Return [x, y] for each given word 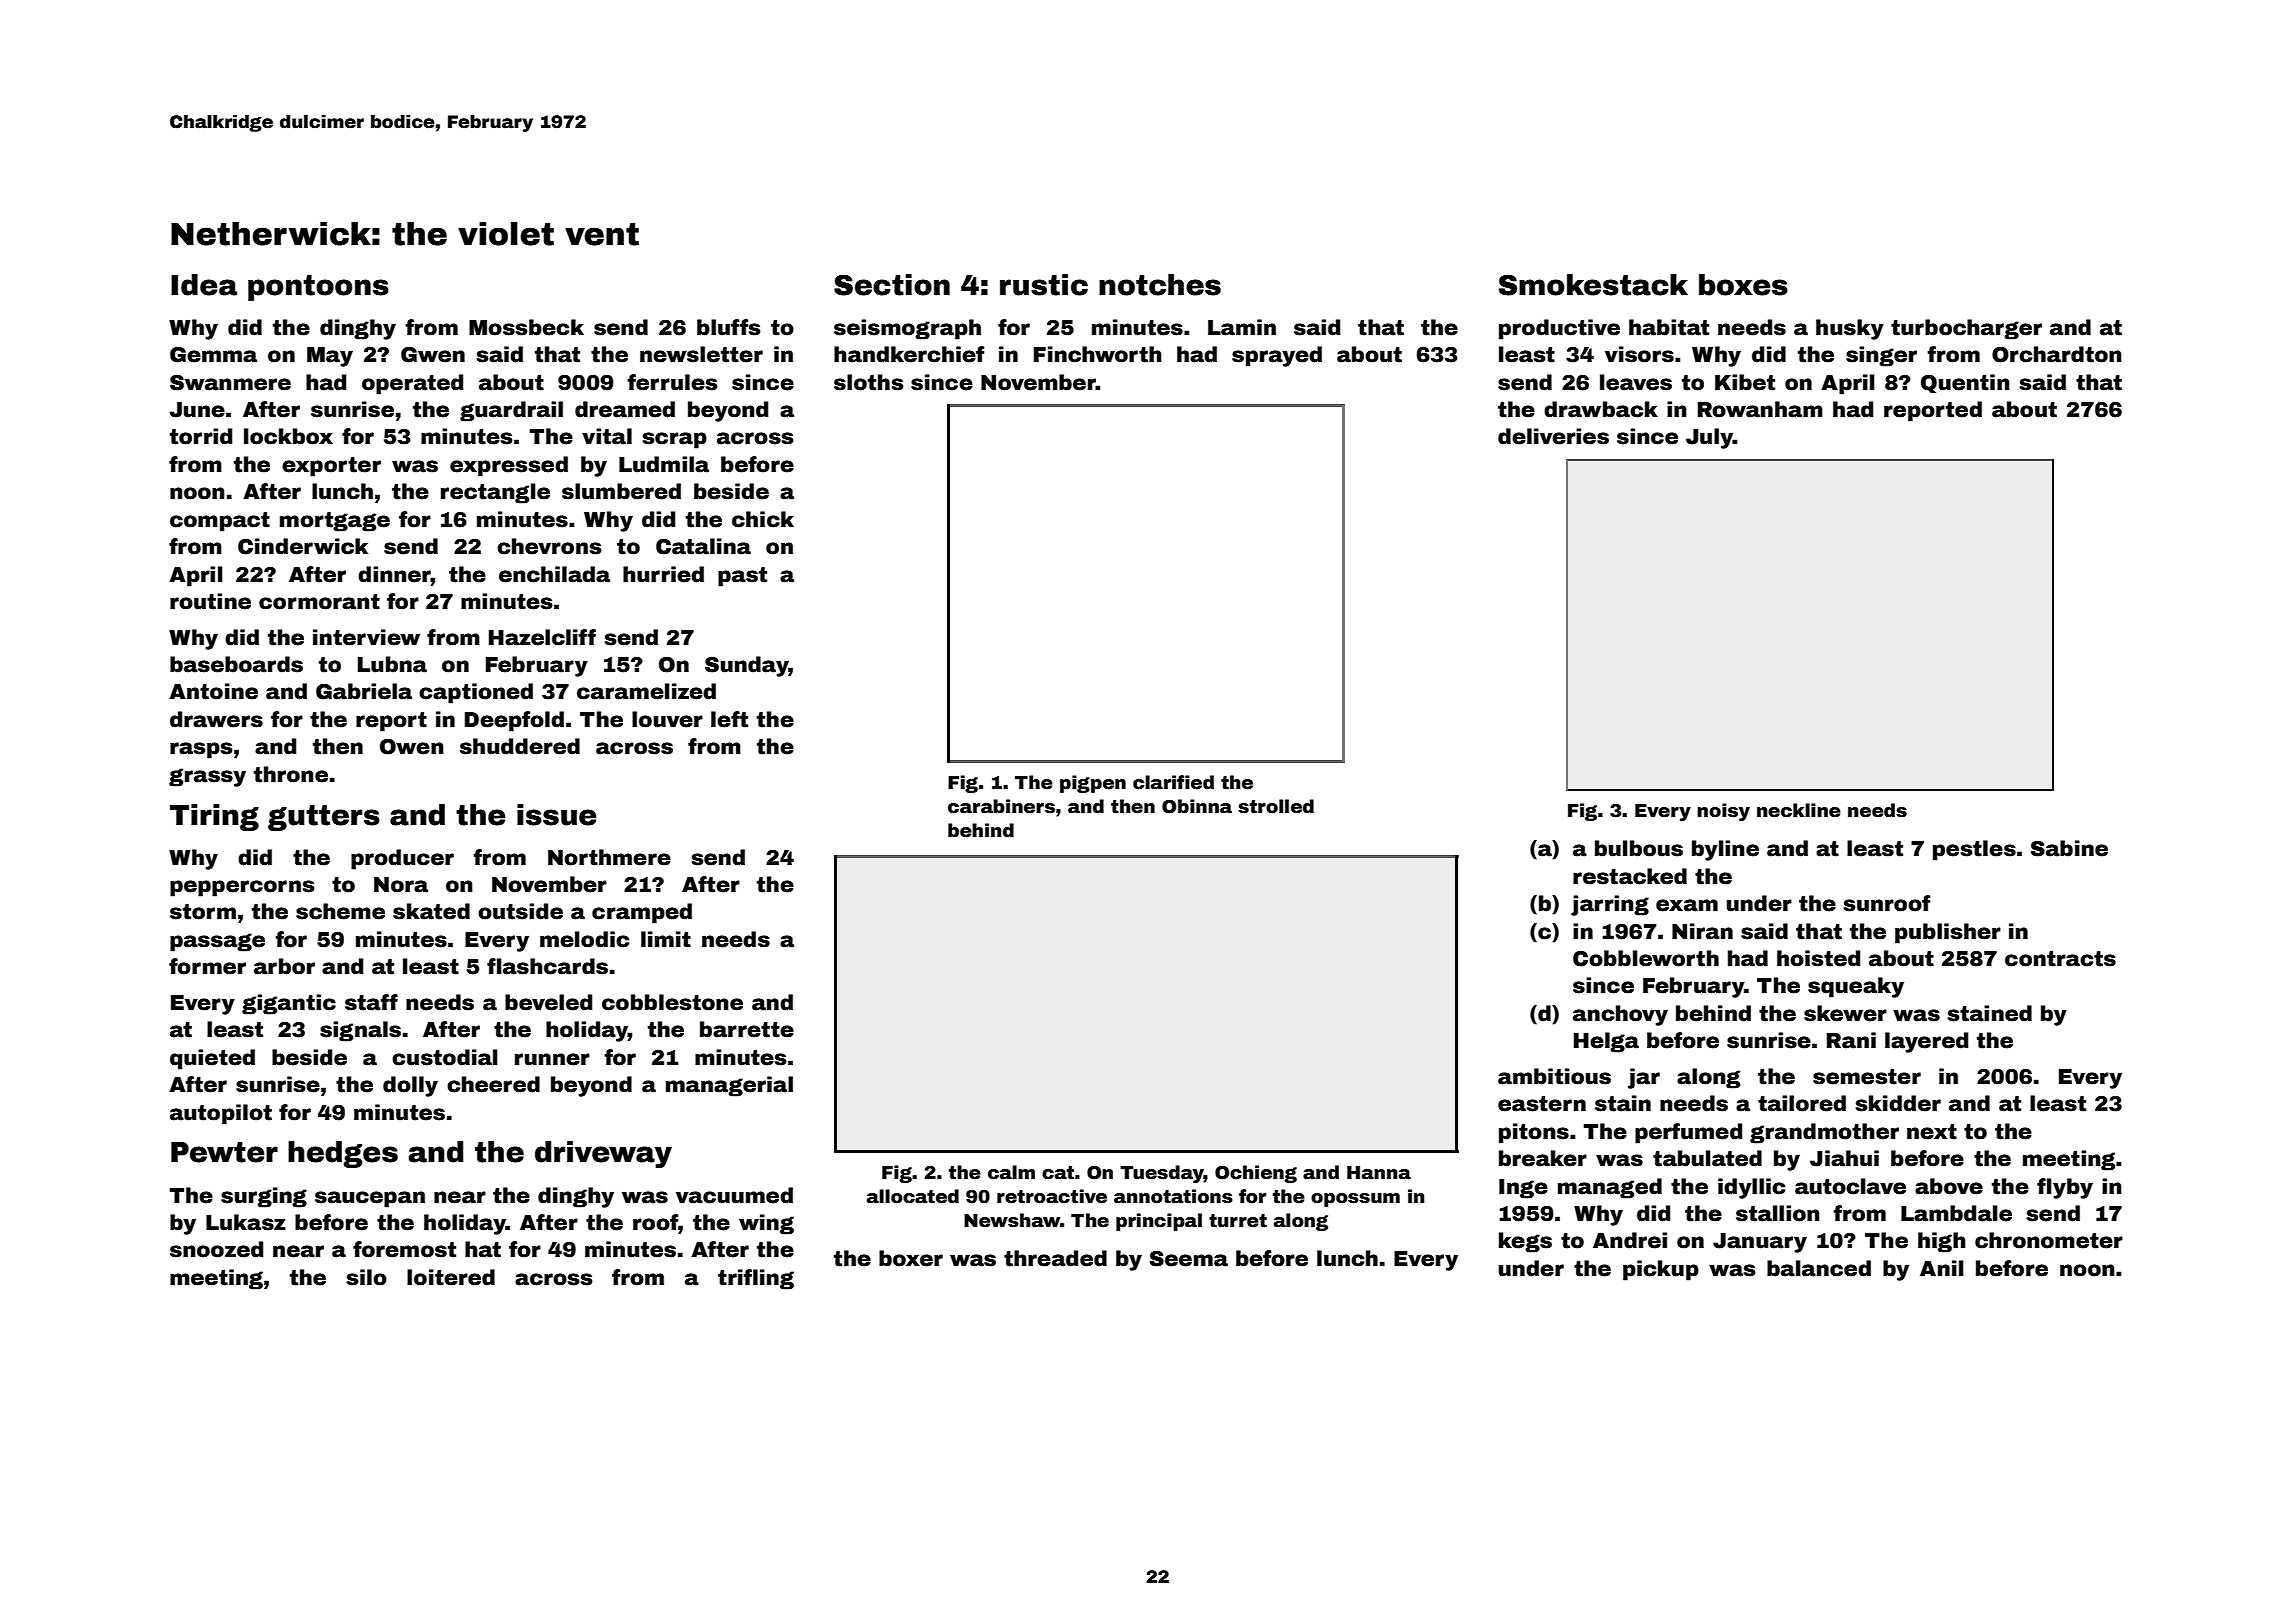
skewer [1845, 1013]
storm [203, 912]
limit [666, 939]
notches [1160, 285]
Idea [204, 285]
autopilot [221, 1114]
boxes [1743, 285]
